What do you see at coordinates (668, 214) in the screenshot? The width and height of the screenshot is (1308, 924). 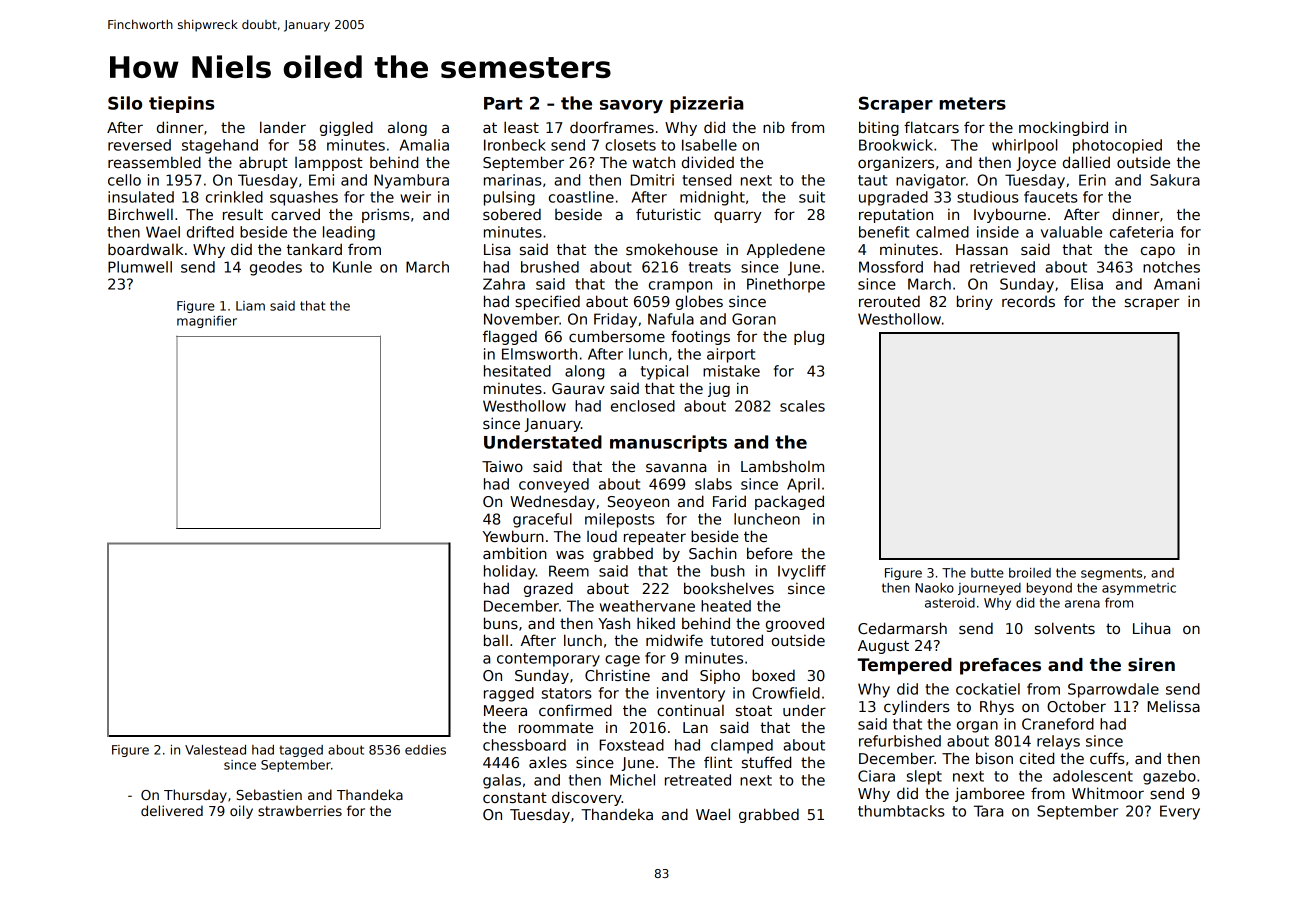 I see `futuristic` at bounding box center [668, 214].
